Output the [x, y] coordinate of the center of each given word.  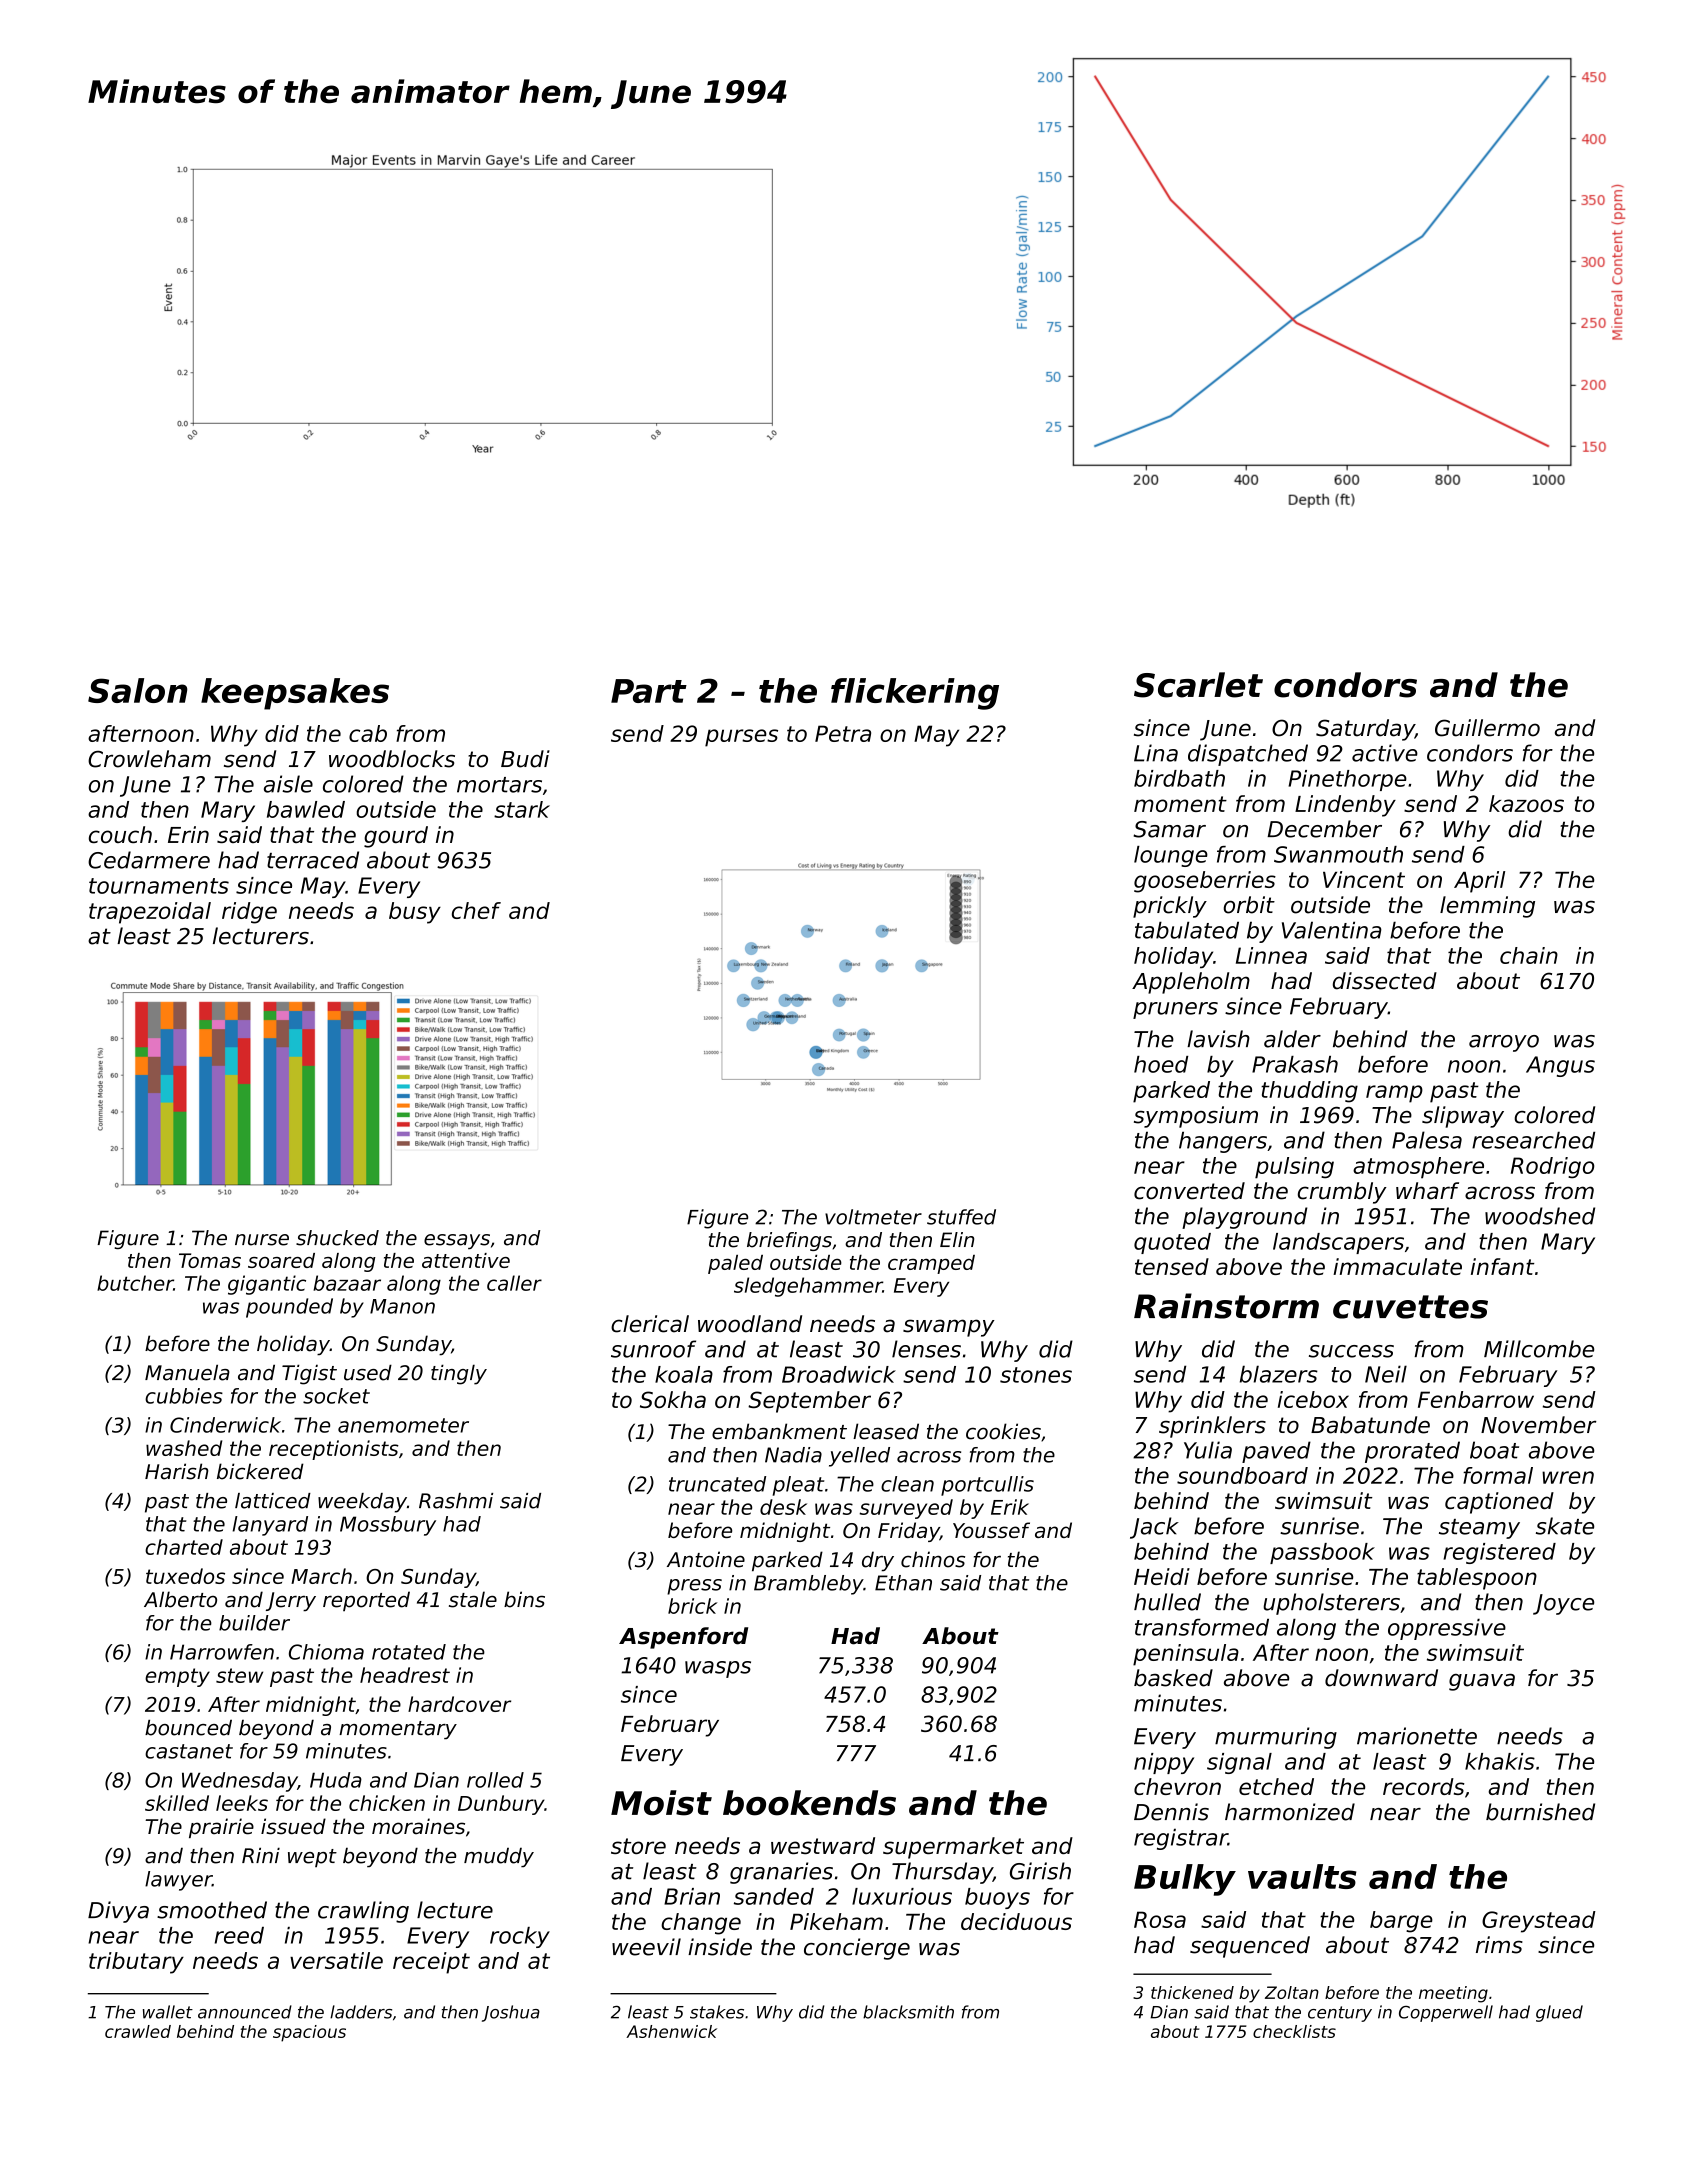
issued [293, 1826]
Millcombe [1539, 1349]
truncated [717, 1484]
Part [649, 691]
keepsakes [295, 694]
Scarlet [1198, 685]
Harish [176, 1471]
